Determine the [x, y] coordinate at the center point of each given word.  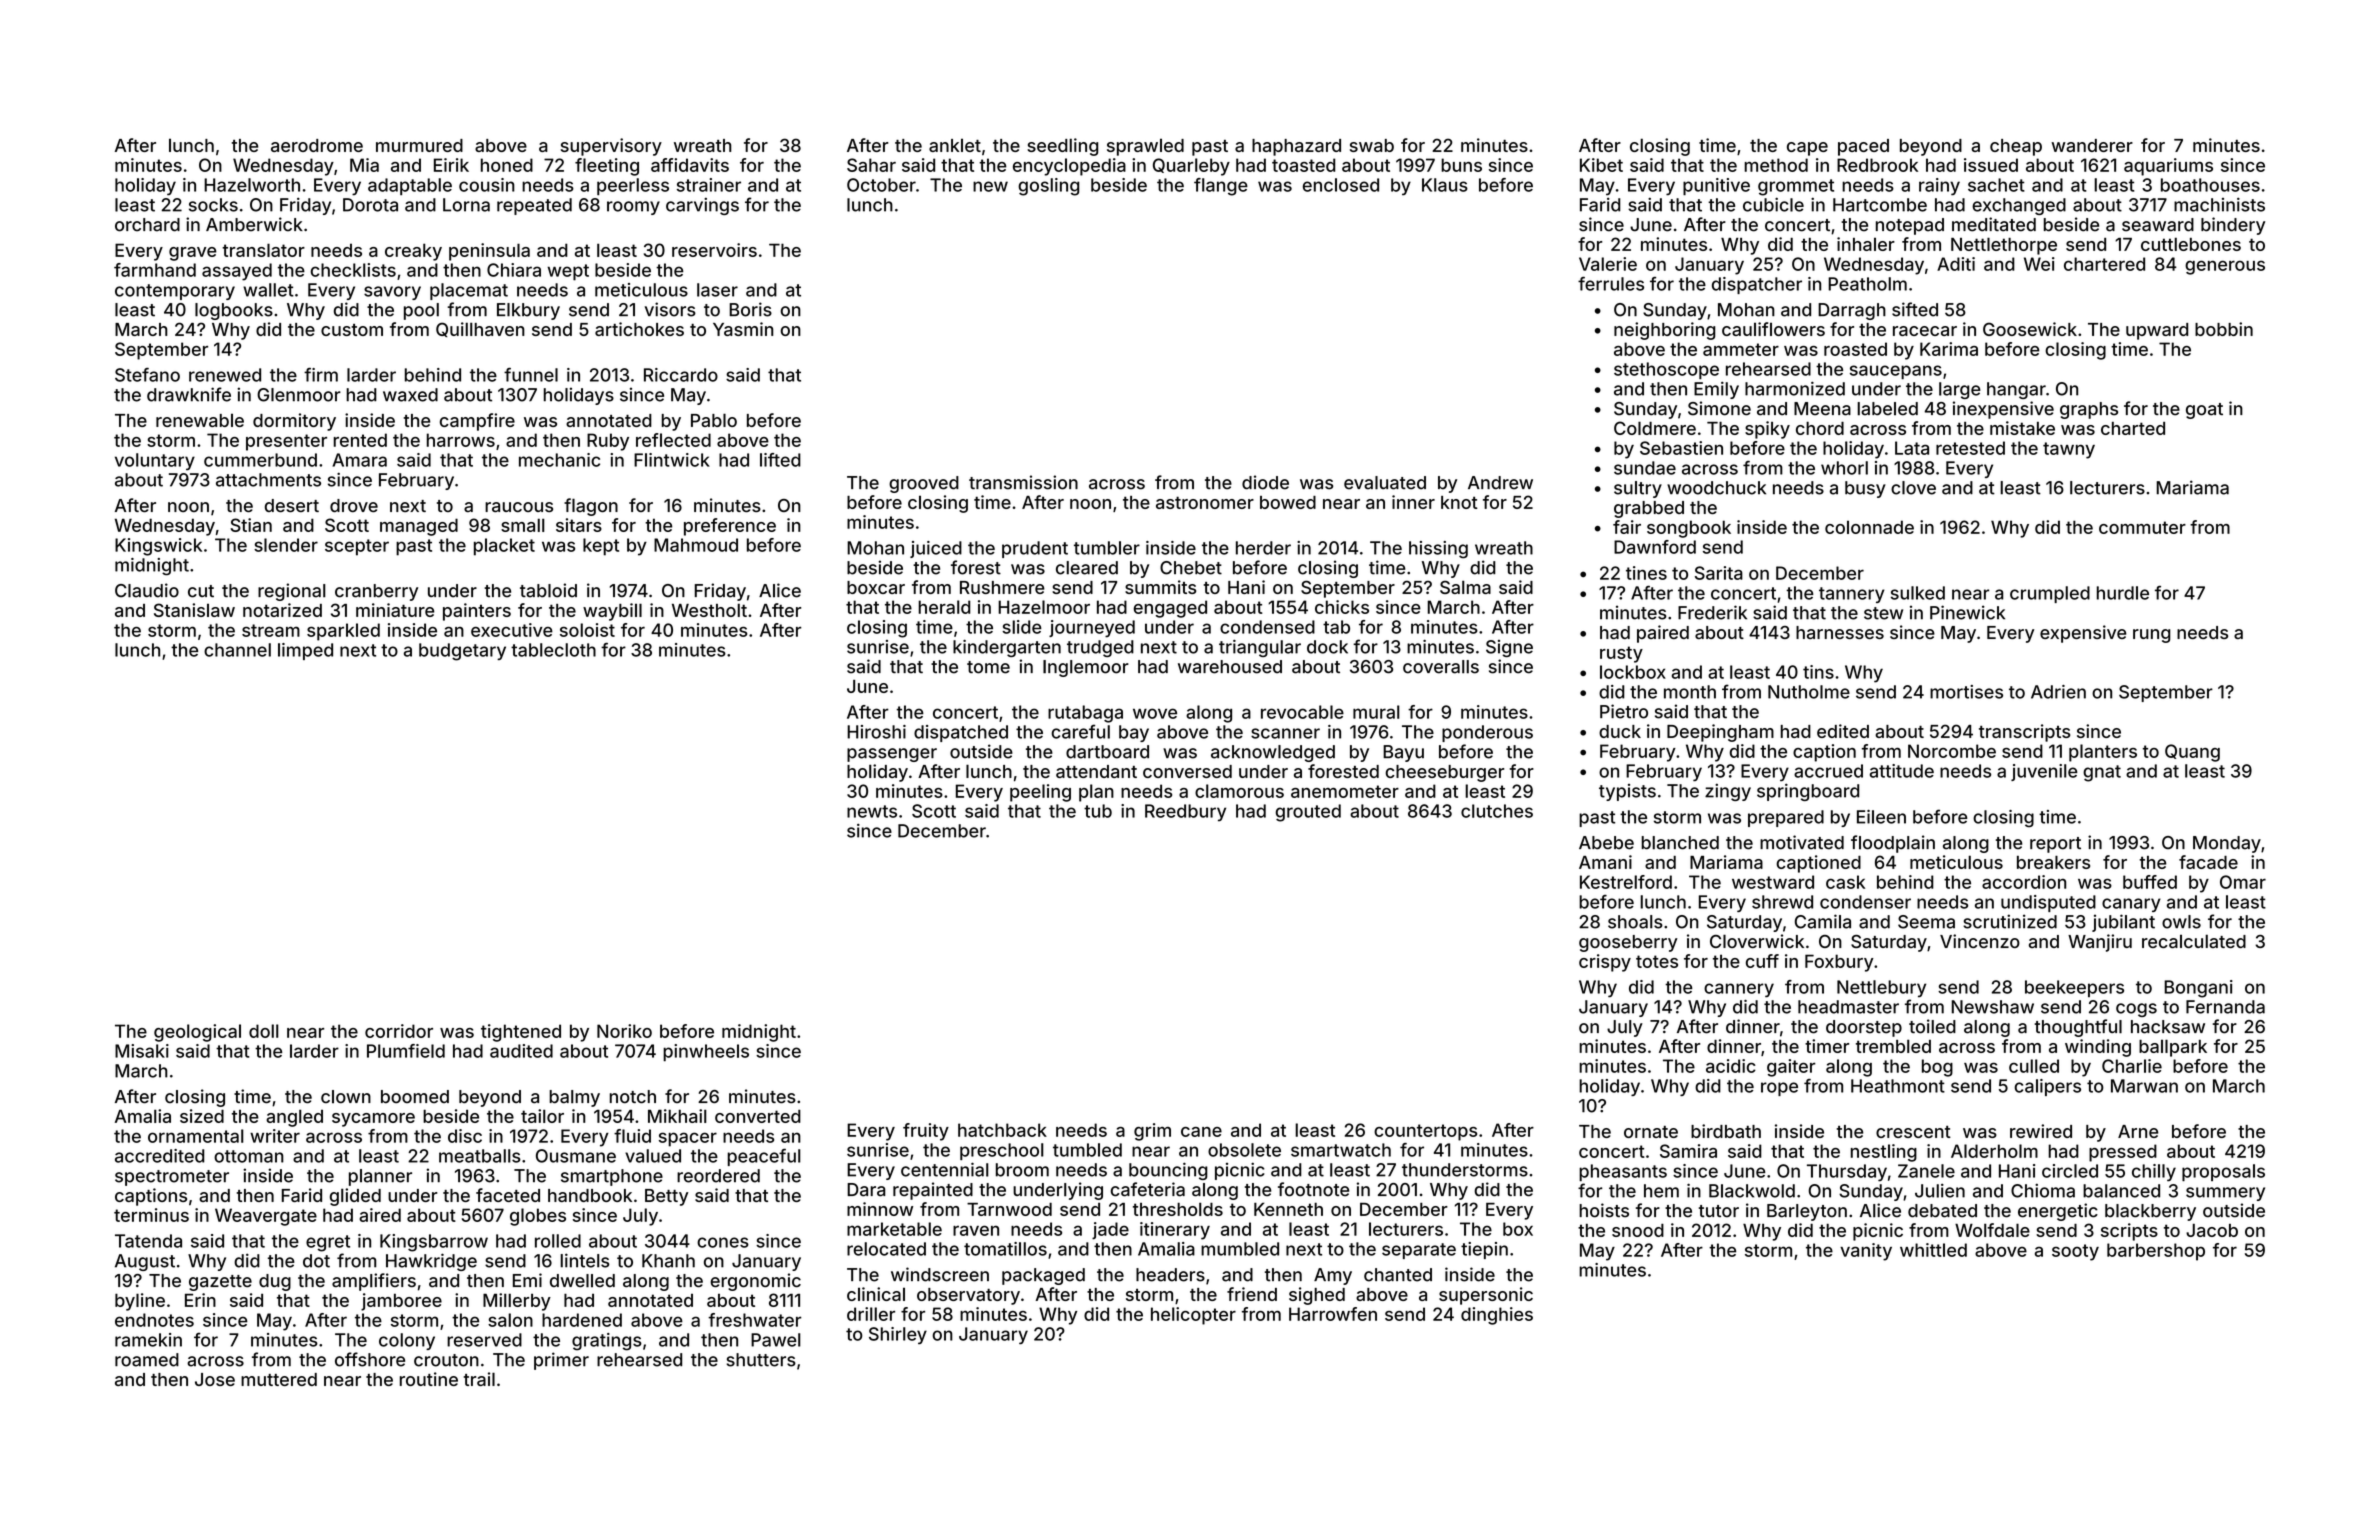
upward [2157, 331]
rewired [2041, 1131]
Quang [2192, 753]
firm [321, 375]
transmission [1023, 482]
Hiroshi [876, 732]
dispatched [961, 733]
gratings [607, 1342]
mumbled [1240, 1249]
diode [1265, 482]
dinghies [1497, 1316]
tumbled [1087, 1150]
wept [568, 272]
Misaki [142, 1051]
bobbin [2224, 329]
